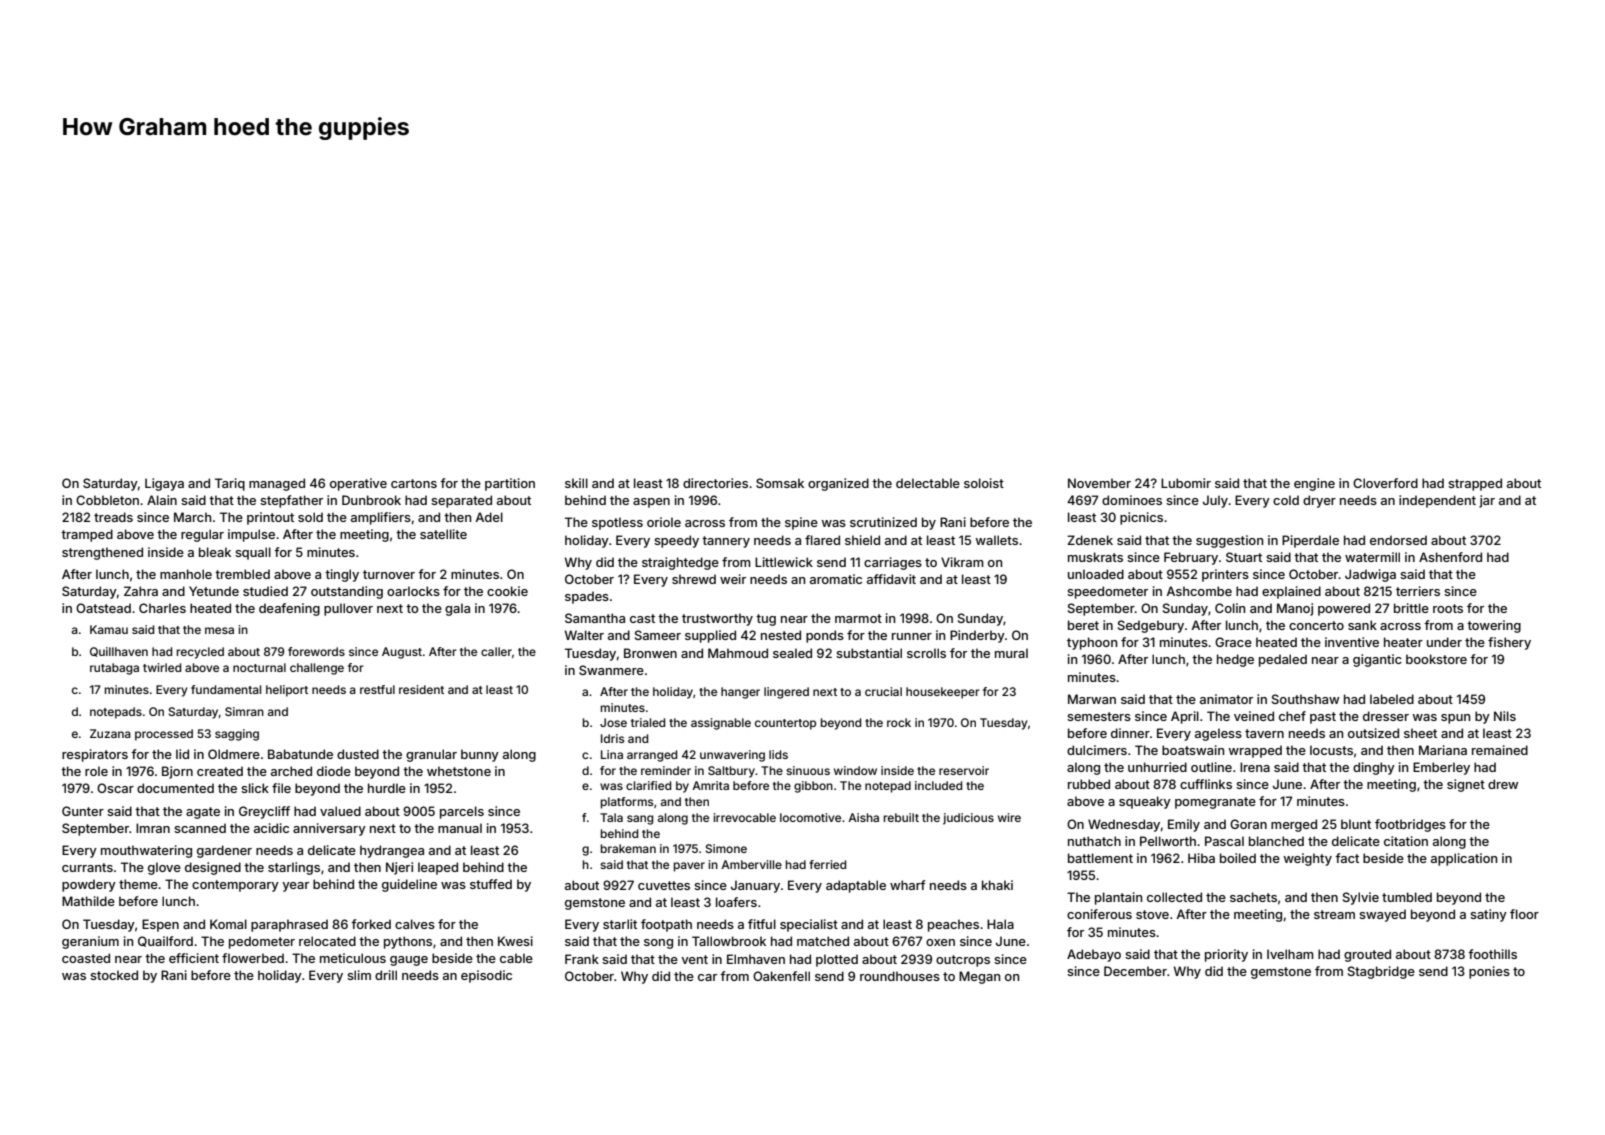 Image resolution: width=1605 pixels, height=1135 pixels. Describe the element at coordinates (740, 693) in the document. I see `hanger` at that location.
